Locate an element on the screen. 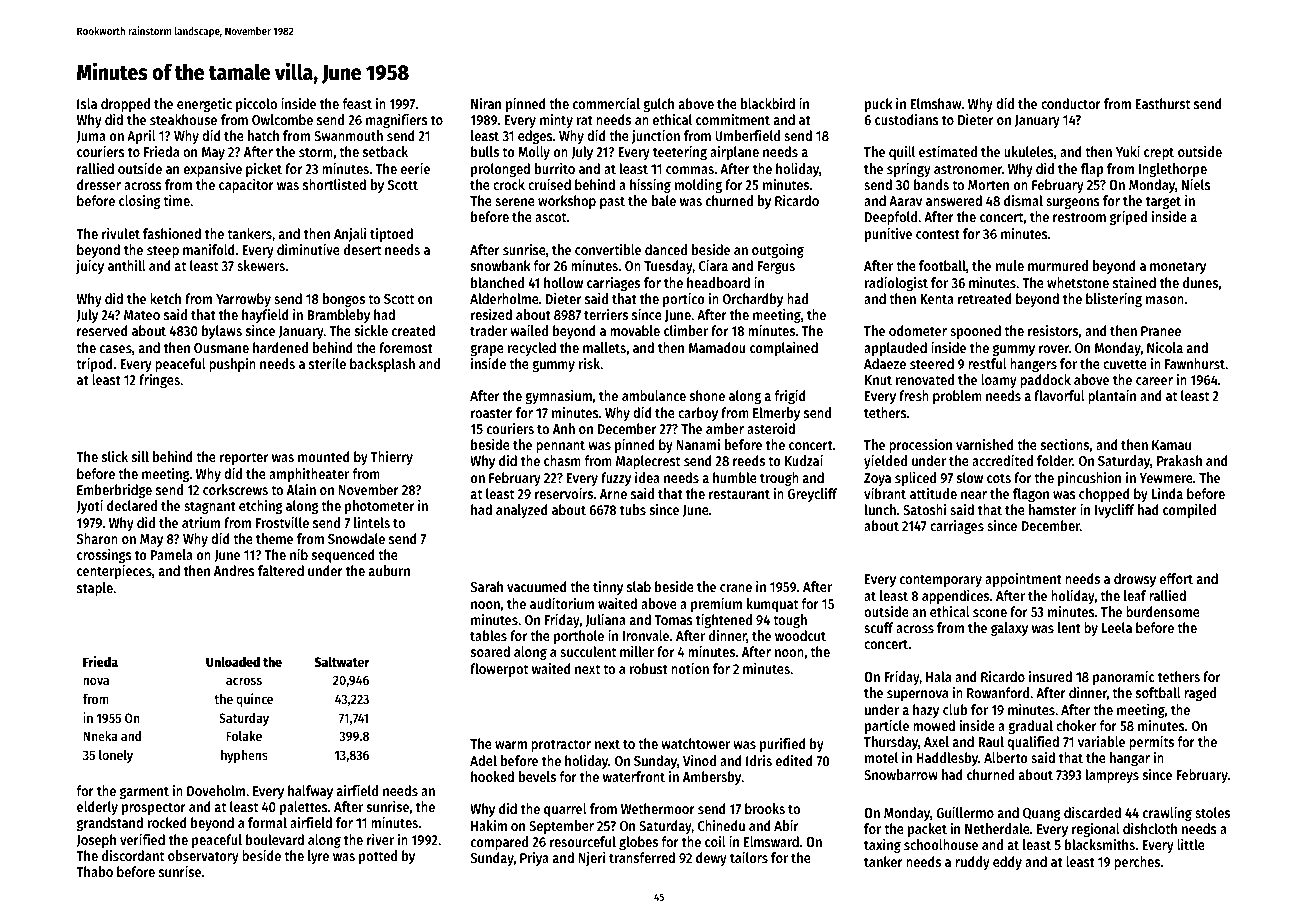 The height and width of the screenshot is (924, 1308). ukuleles is located at coordinates (1029, 151).
